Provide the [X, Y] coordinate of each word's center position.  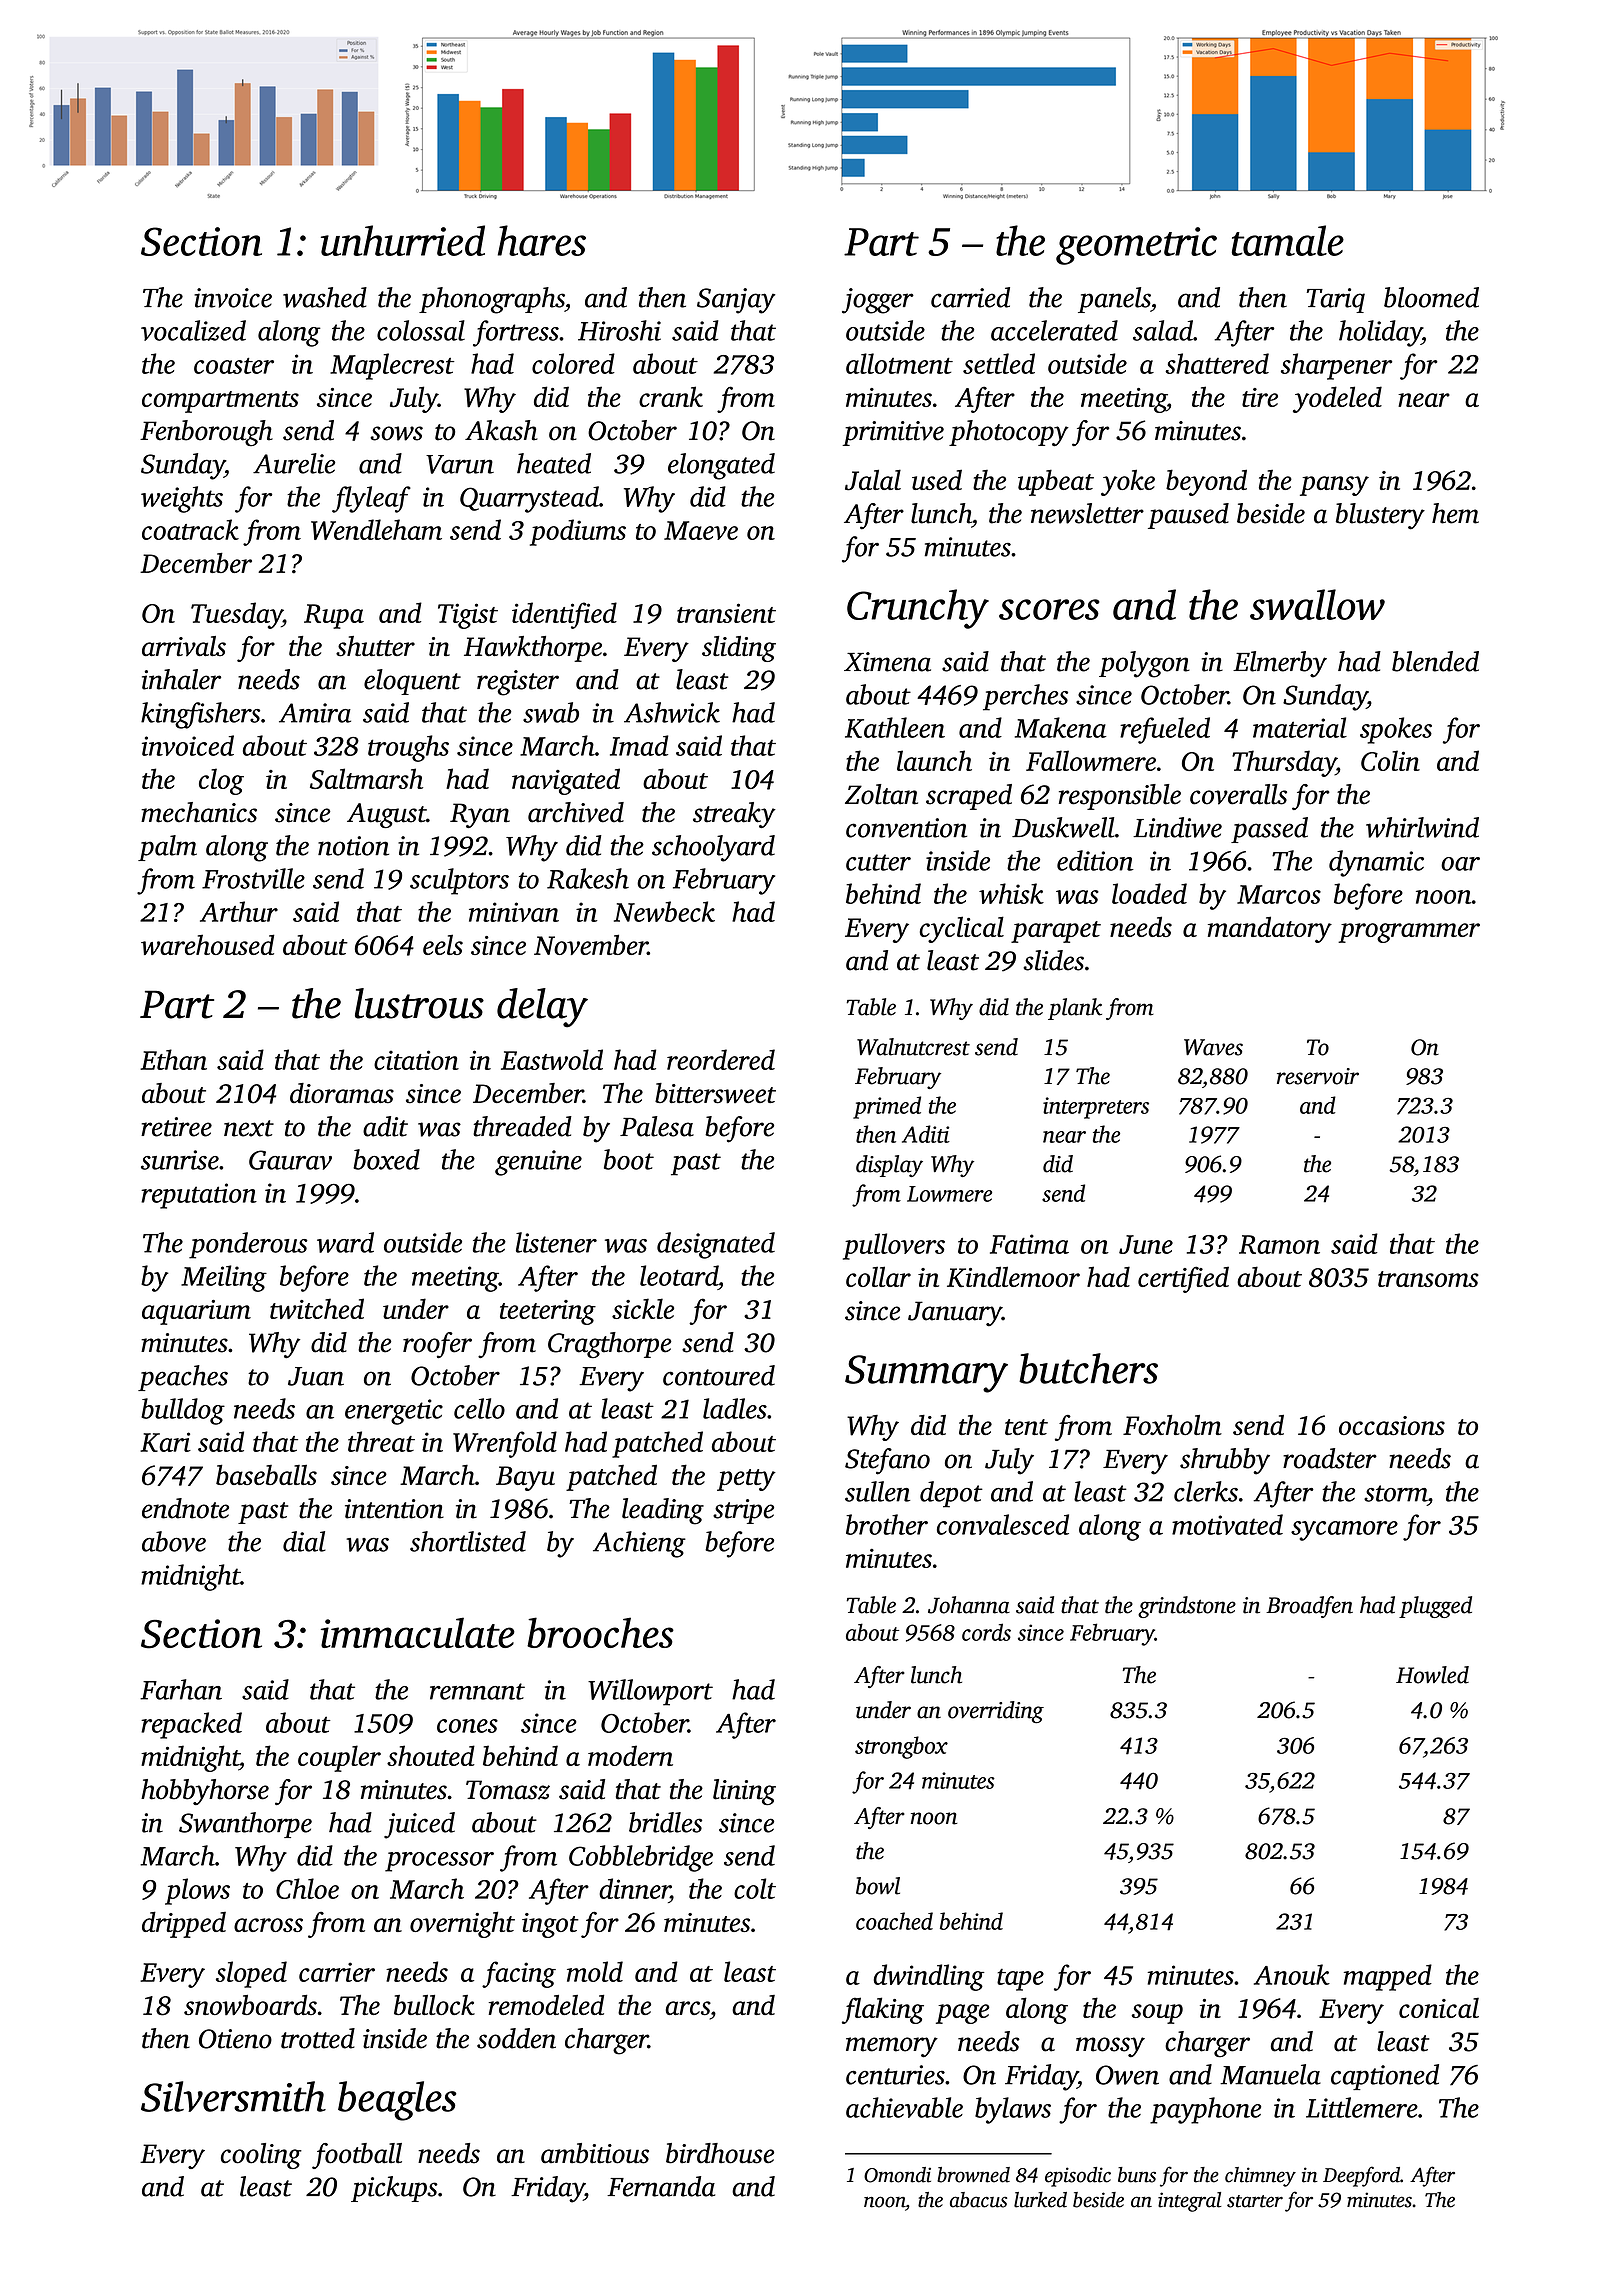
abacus [978, 2200]
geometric [1136, 246]
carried [970, 297]
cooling [261, 2156]
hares [542, 240]
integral [1190, 2202]
